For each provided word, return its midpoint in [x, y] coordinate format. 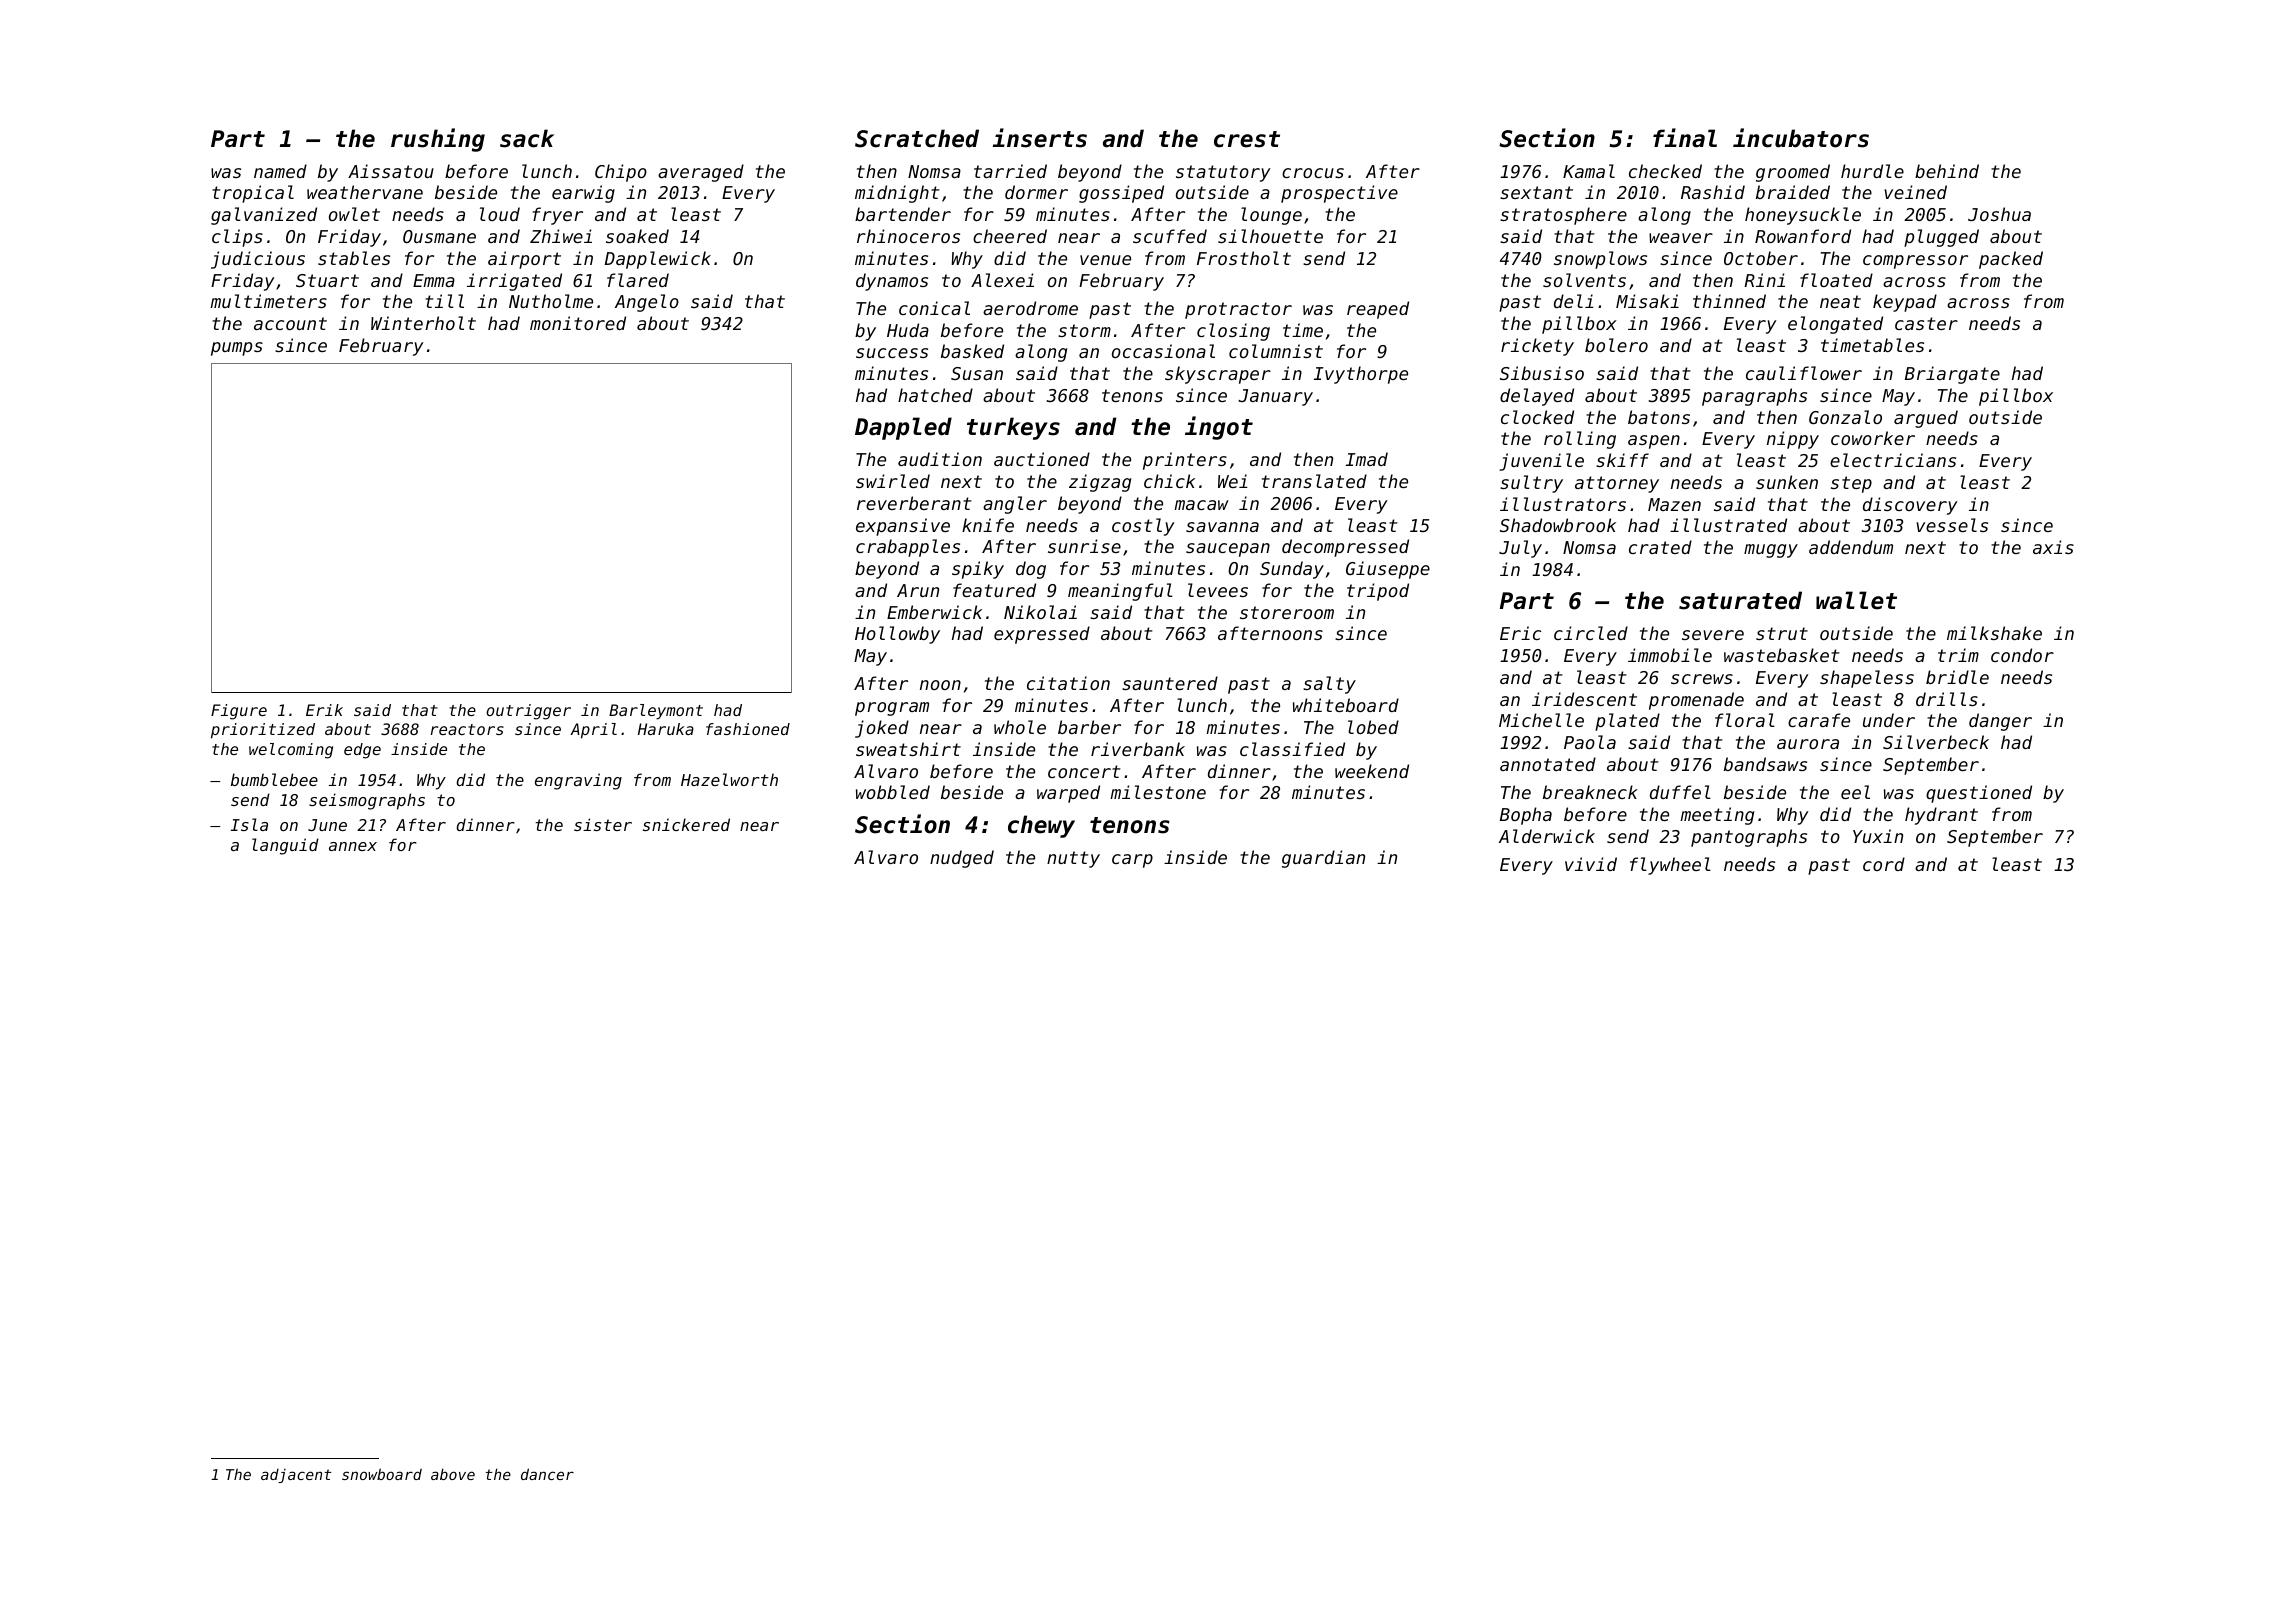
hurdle [1872, 171]
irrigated [514, 282]
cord [1884, 864]
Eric [1520, 633]
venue [1105, 260]
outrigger [528, 712]
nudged [962, 859]
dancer [547, 1474]
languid [285, 846]
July [1520, 549]
